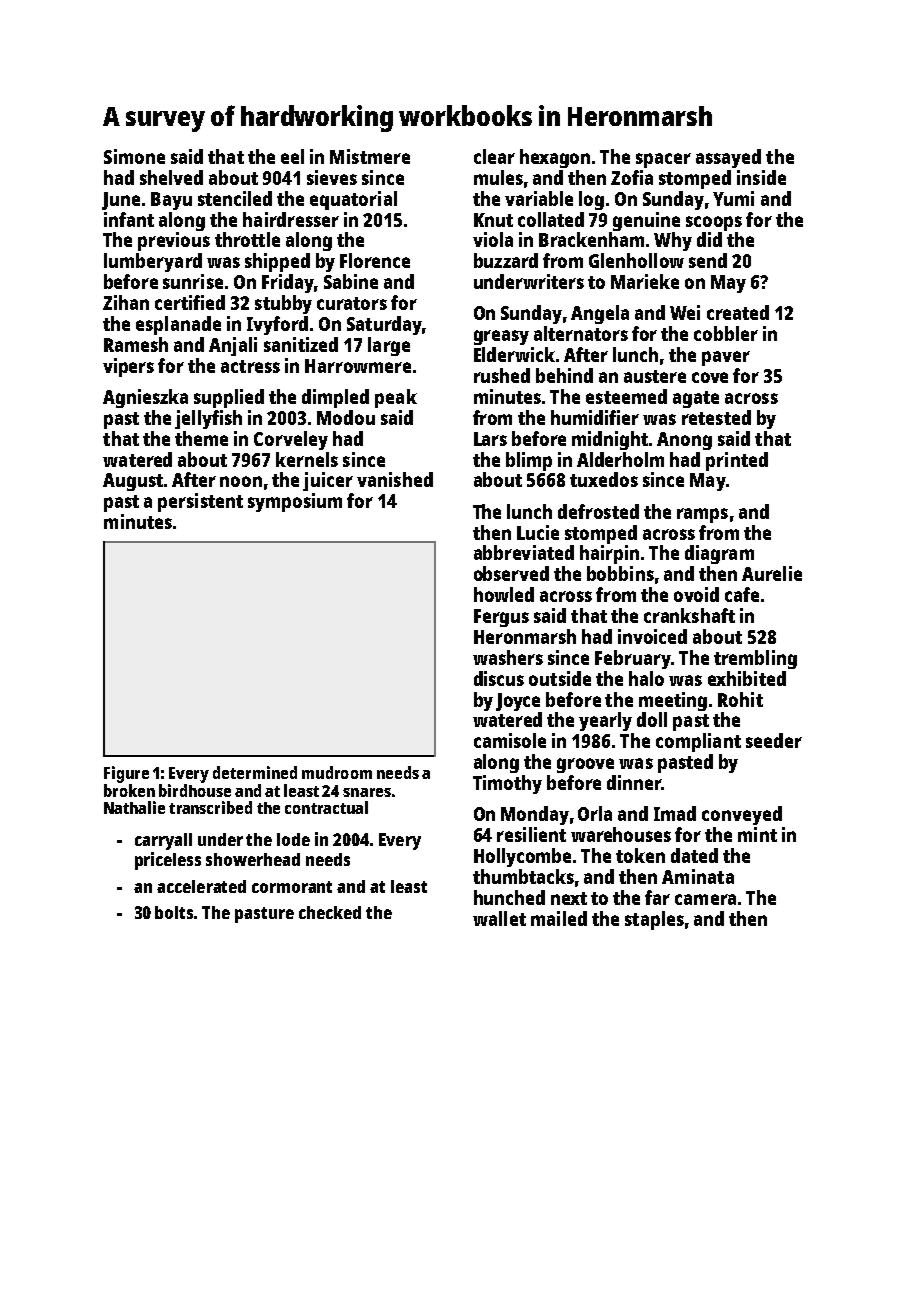 Image resolution: width=908 pixels, height=1316 pixels. I want to click on persistent, so click(200, 502).
